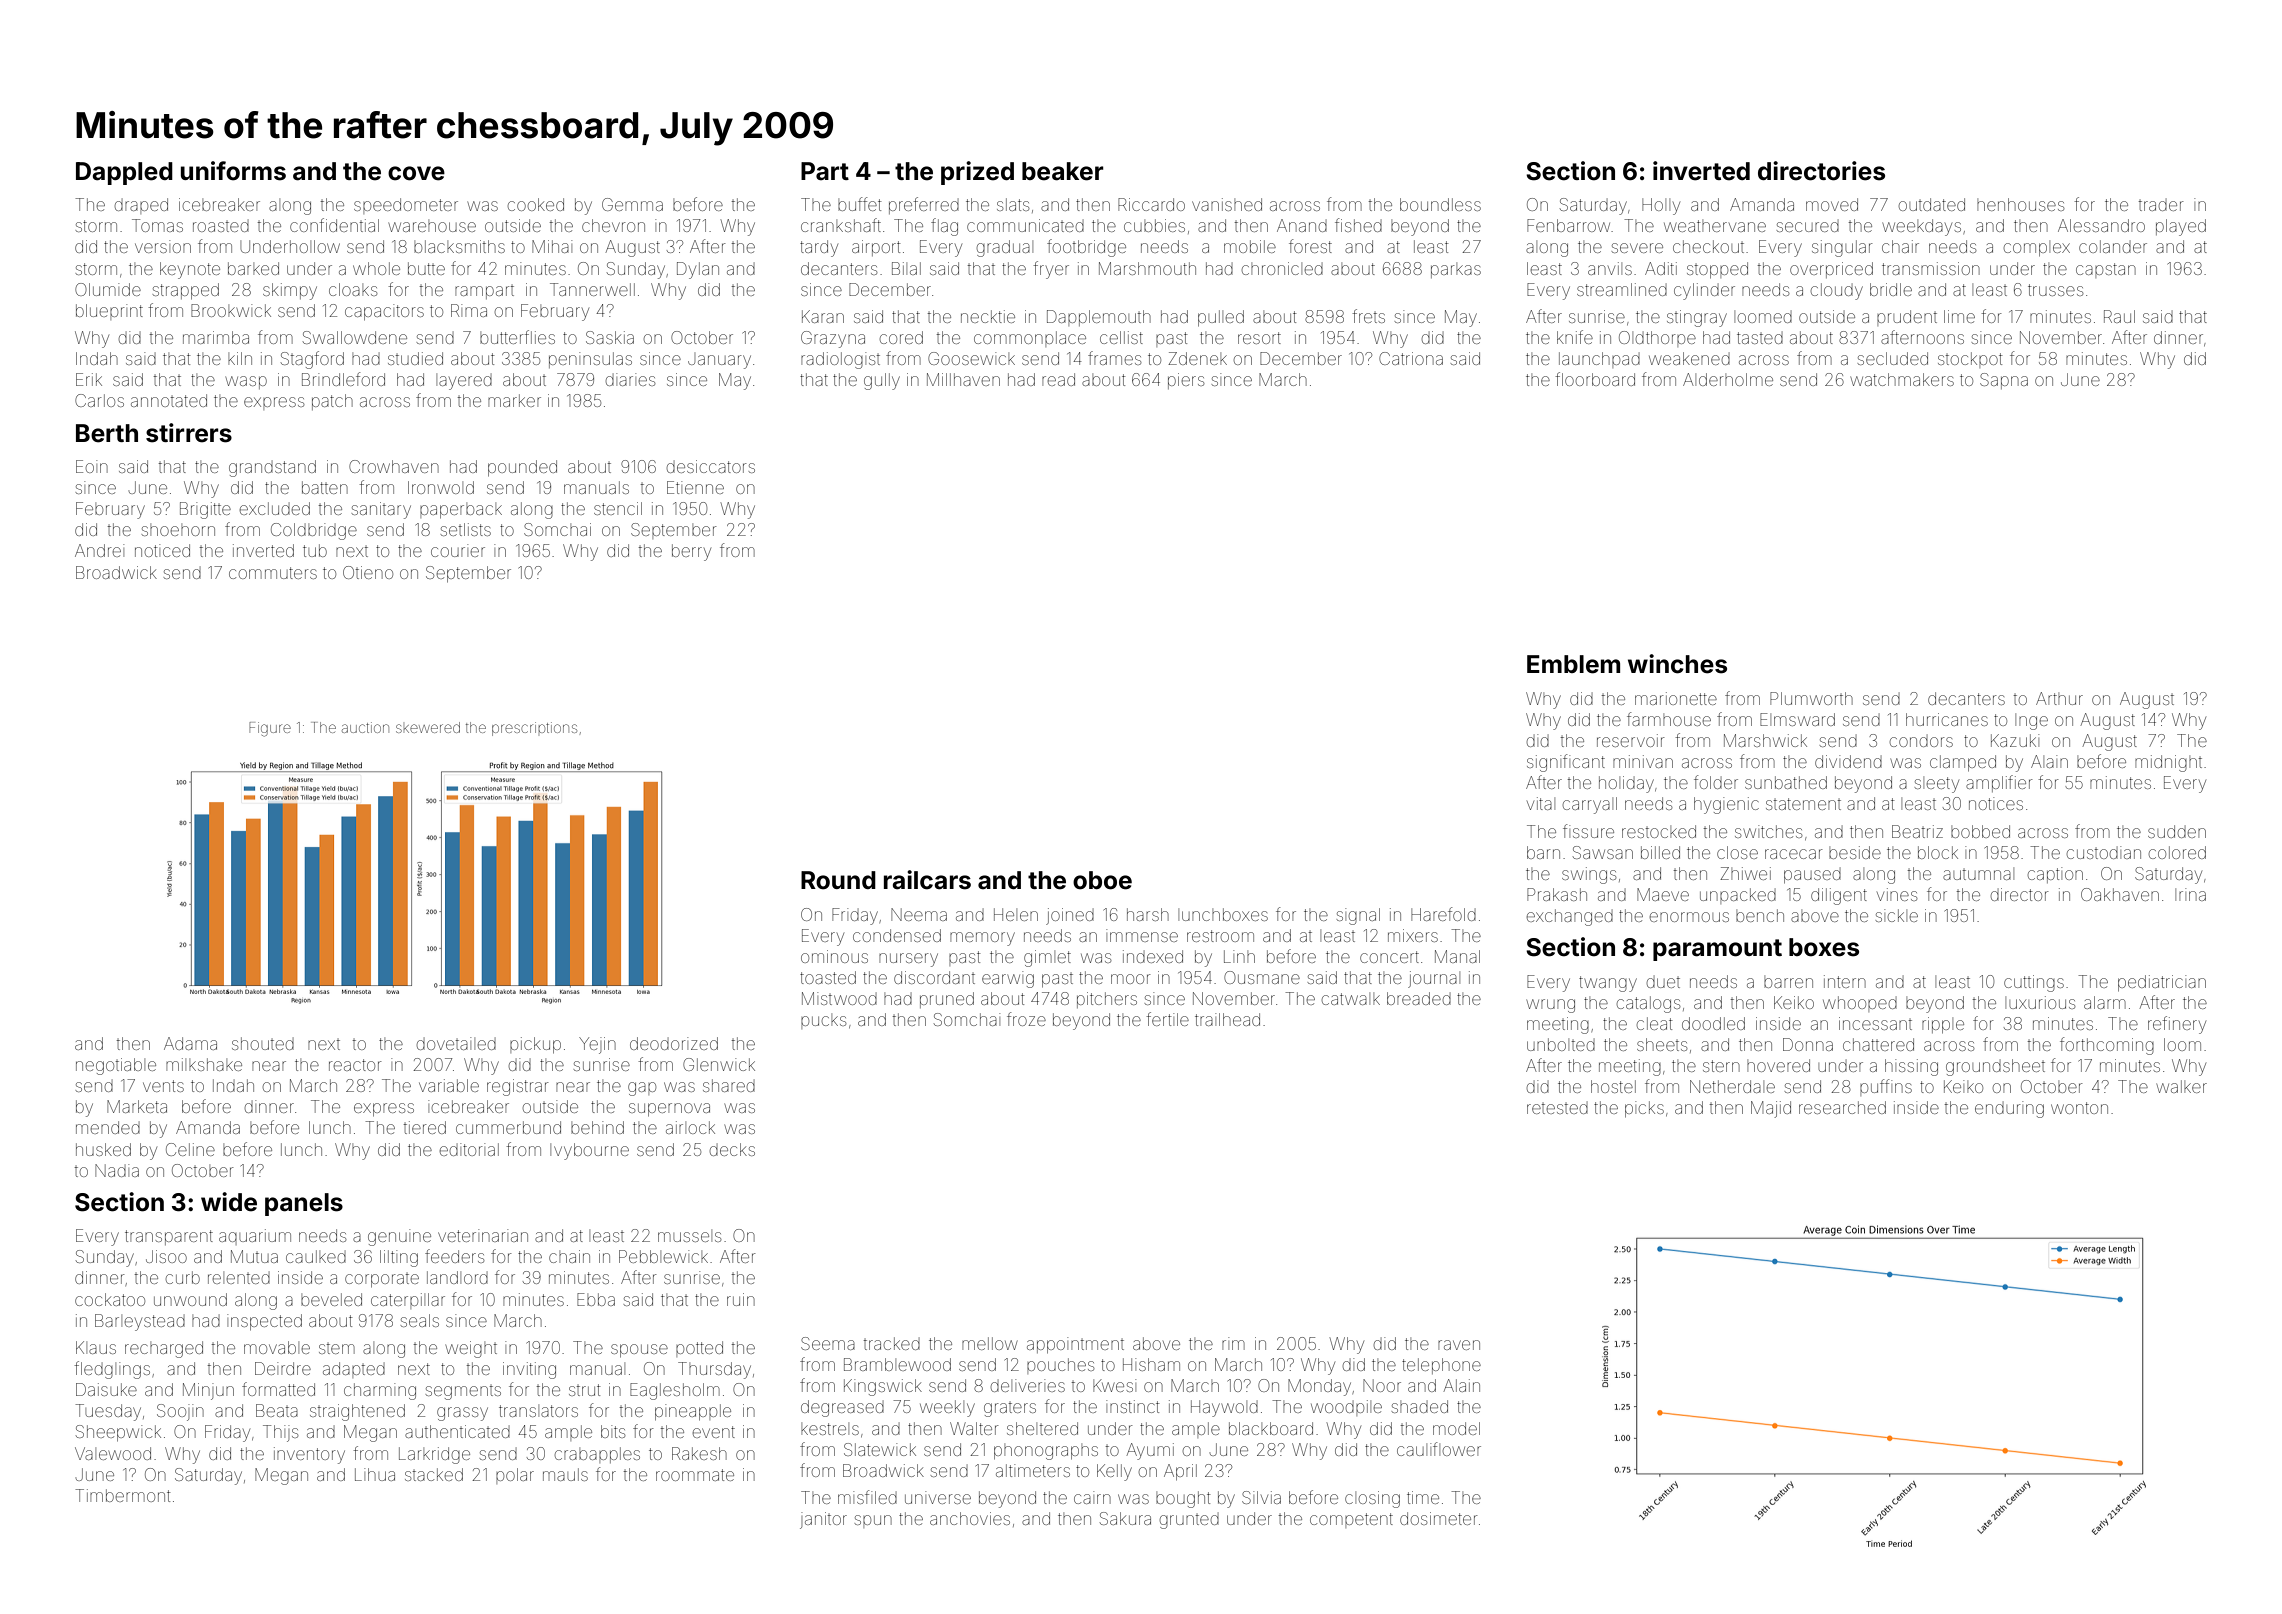  What do you see at coordinates (233, 171) in the screenshot?
I see `uniforms` at bounding box center [233, 171].
